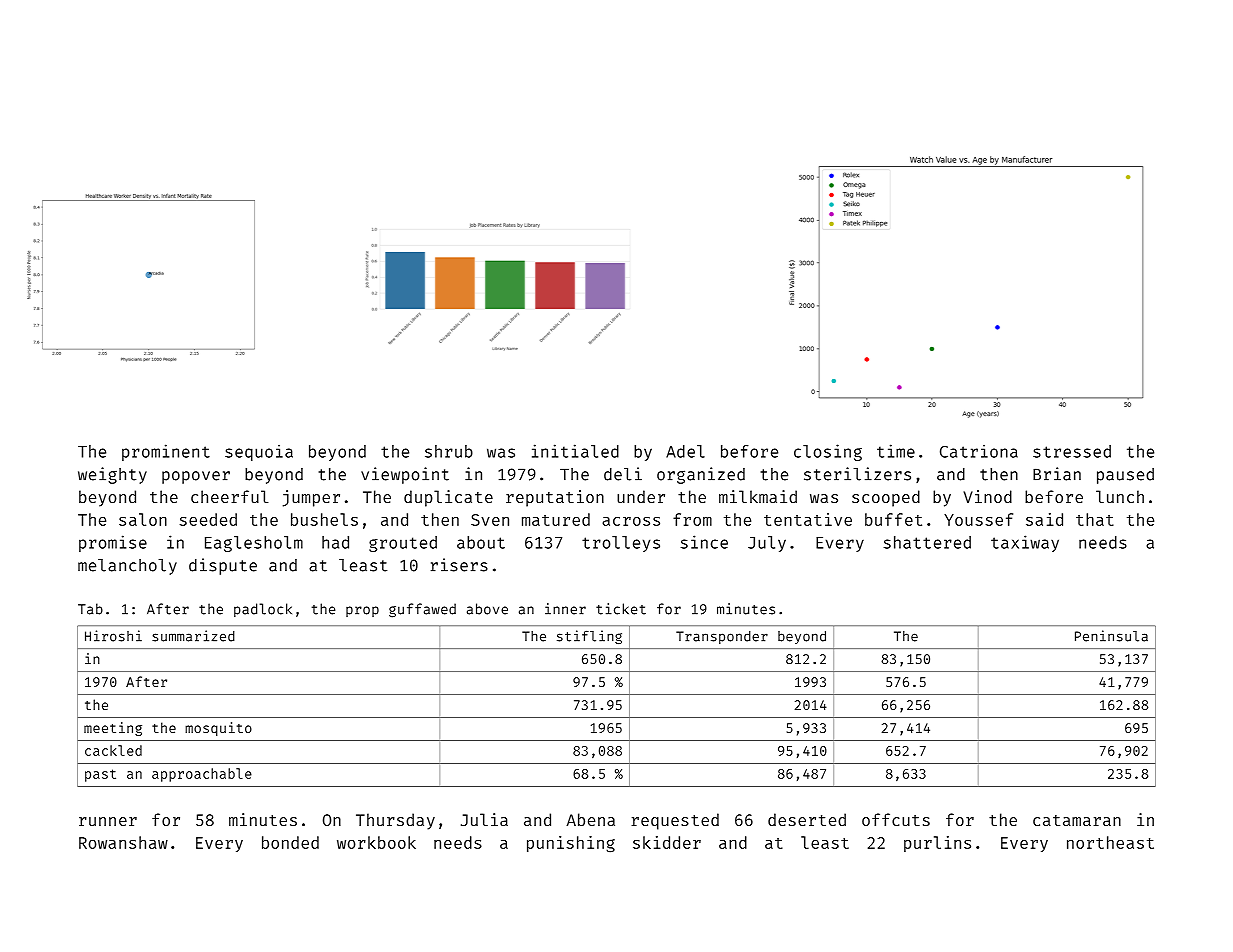 This screenshot has height=952, width=1233. Describe the element at coordinates (1025, 543) in the screenshot. I see `taxiway` at that location.
